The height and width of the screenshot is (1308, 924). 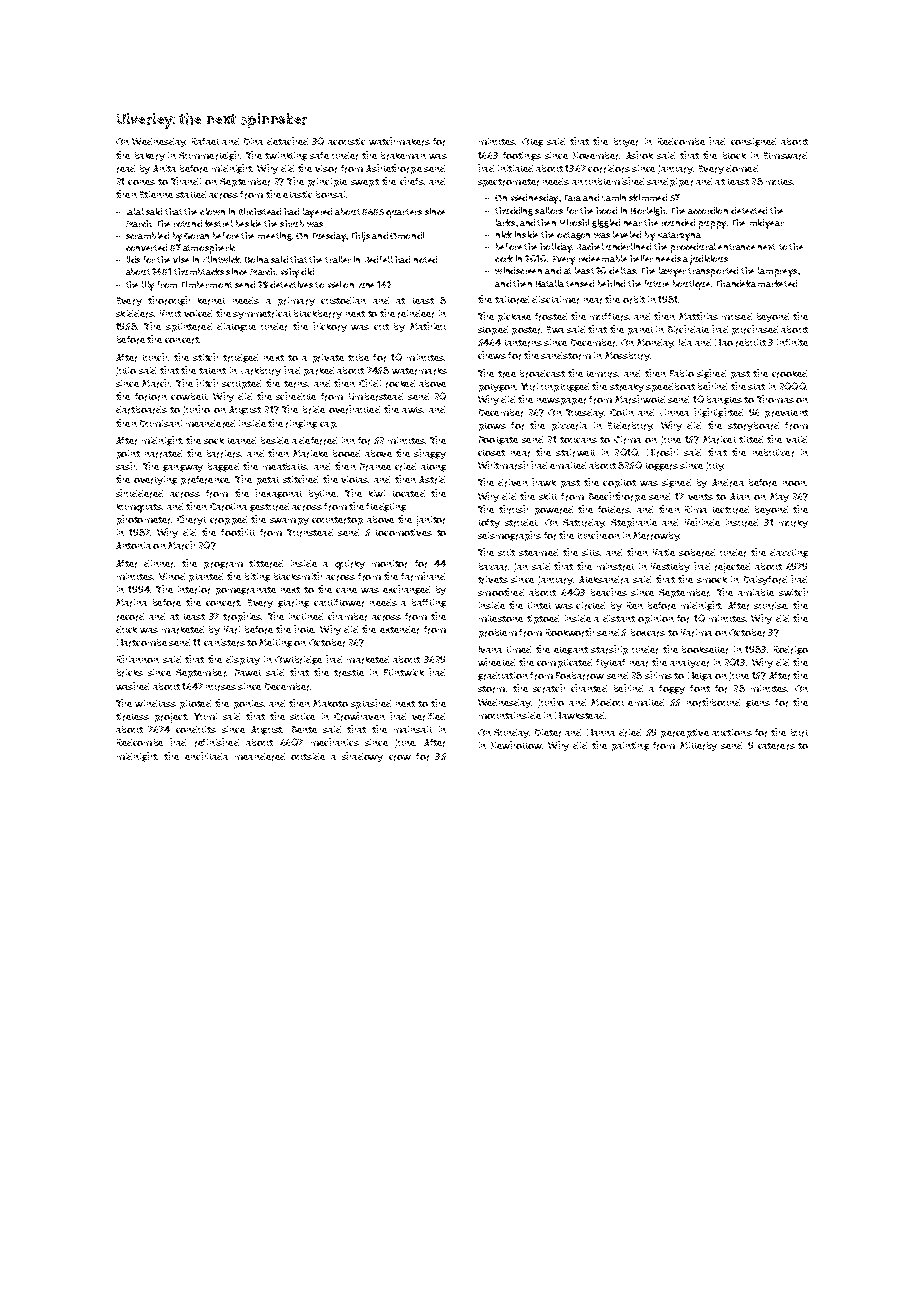 What do you see at coordinates (734, 155) in the screenshot?
I see `block` at bounding box center [734, 155].
